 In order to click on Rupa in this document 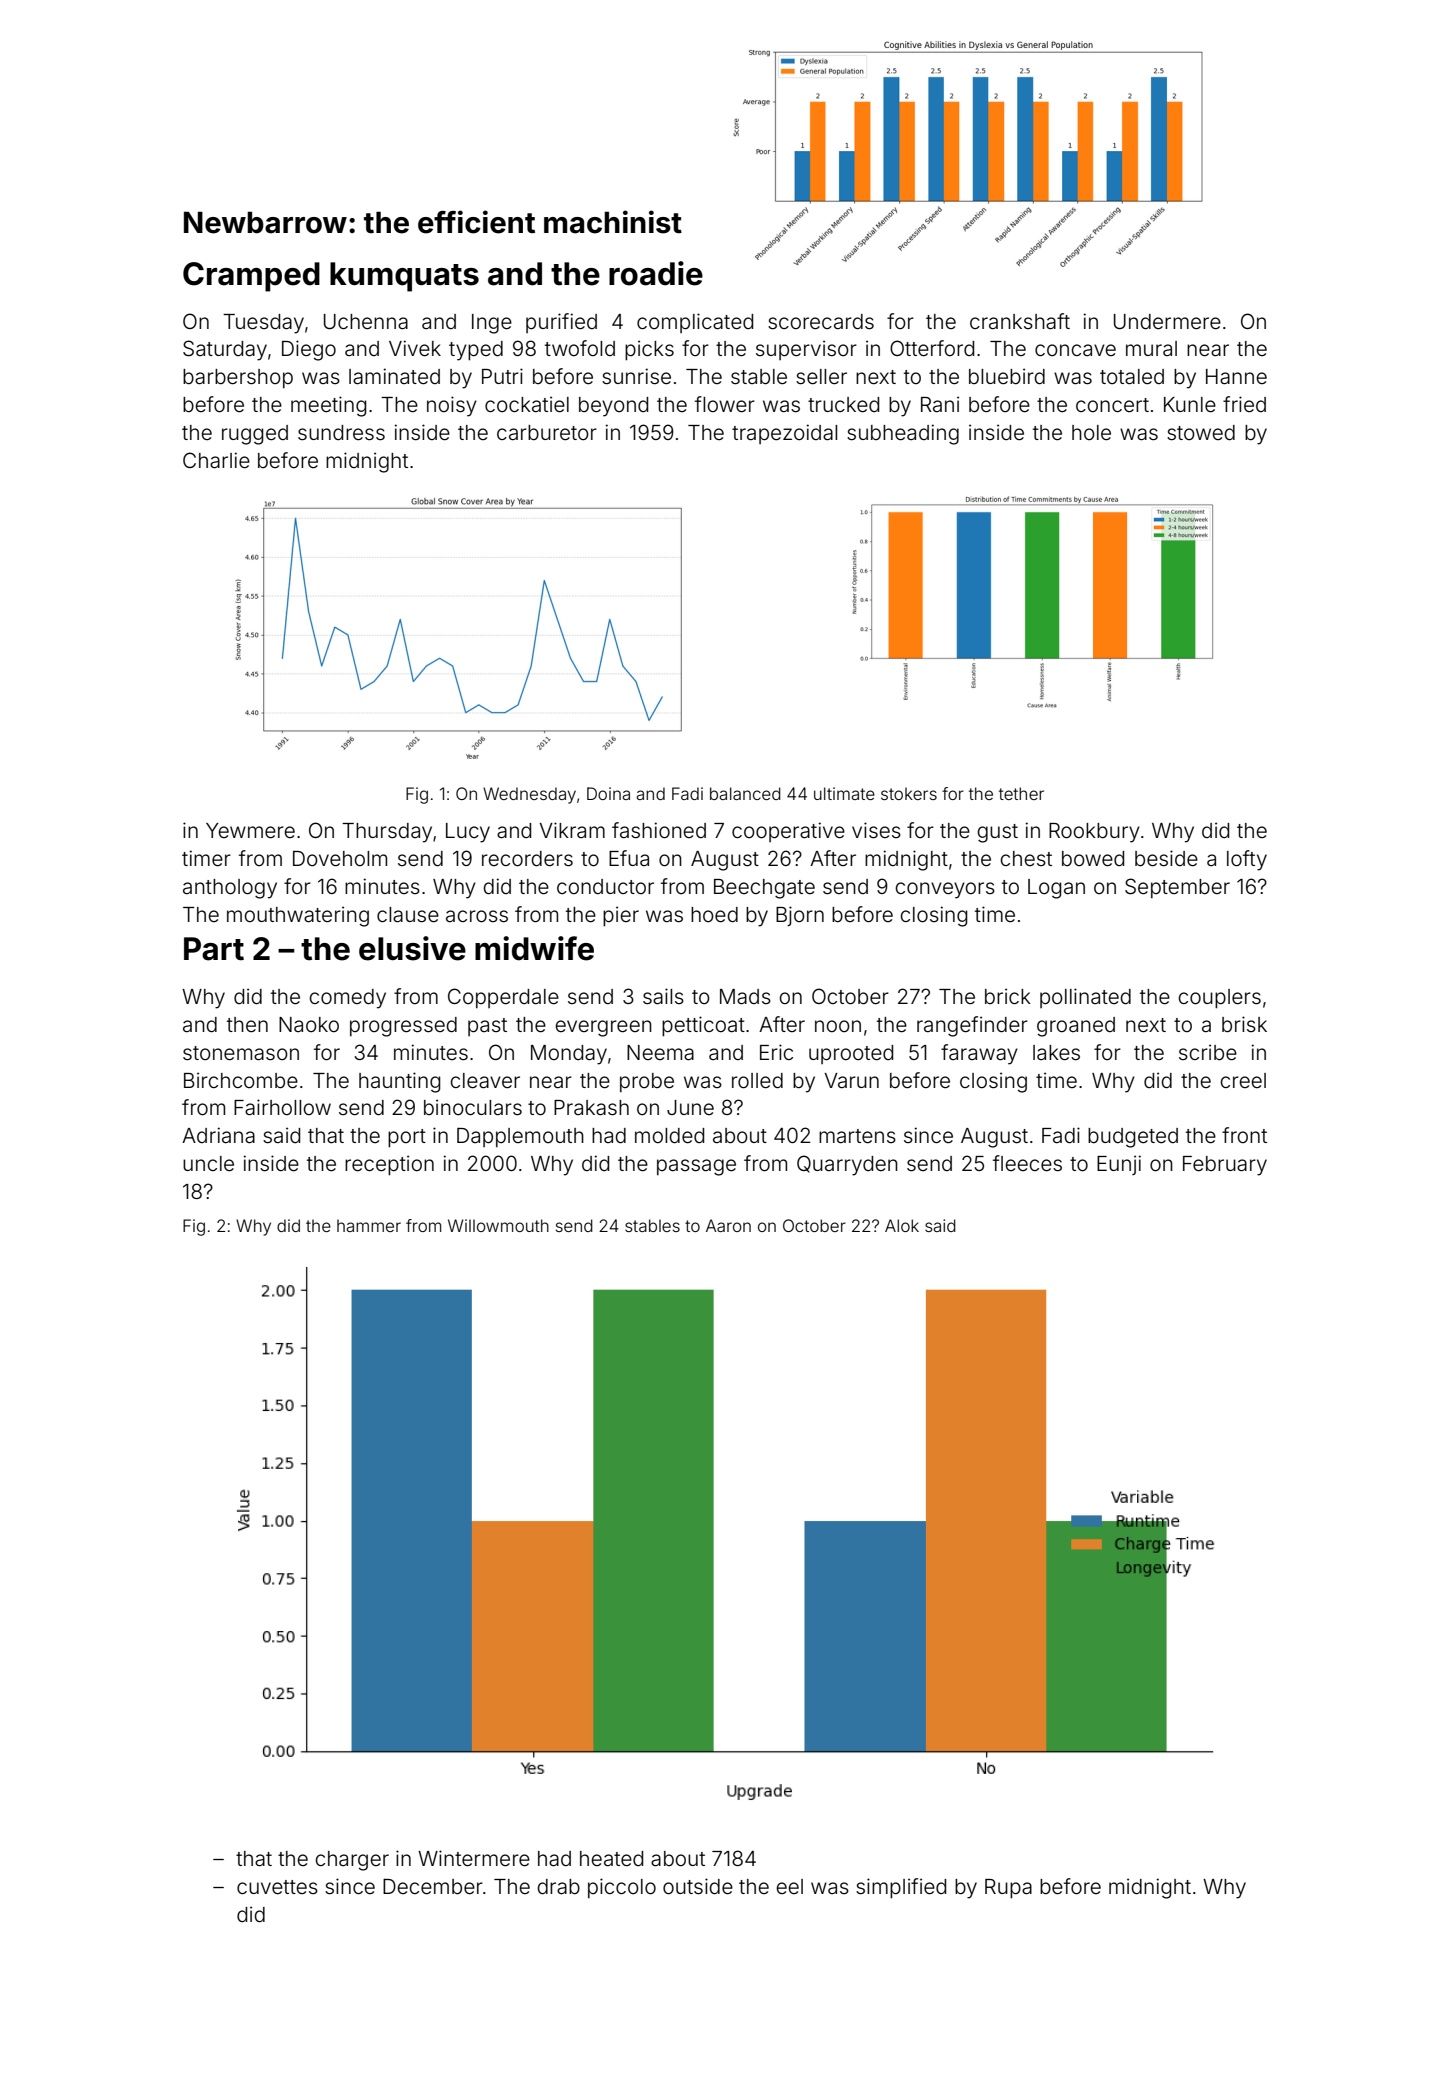, I will do `click(1008, 1889)`.
